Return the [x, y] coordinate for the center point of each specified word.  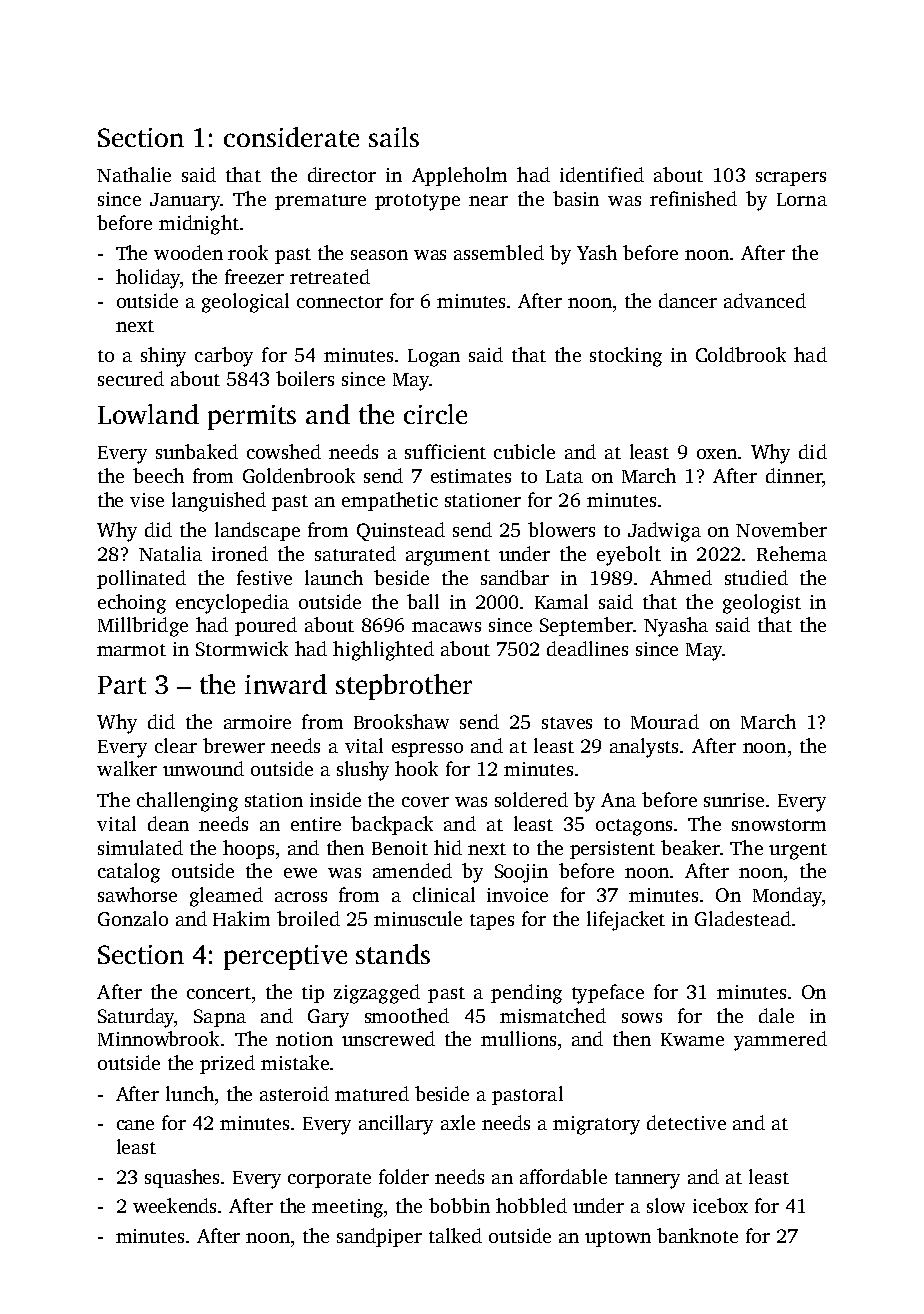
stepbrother [404, 687]
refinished [693, 198]
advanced [765, 300]
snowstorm [779, 825]
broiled [308, 918]
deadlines [587, 648]
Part [122, 685]
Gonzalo [133, 918]
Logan [434, 358]
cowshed [284, 451]
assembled [499, 252]
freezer [254, 276]
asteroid [294, 1093]
